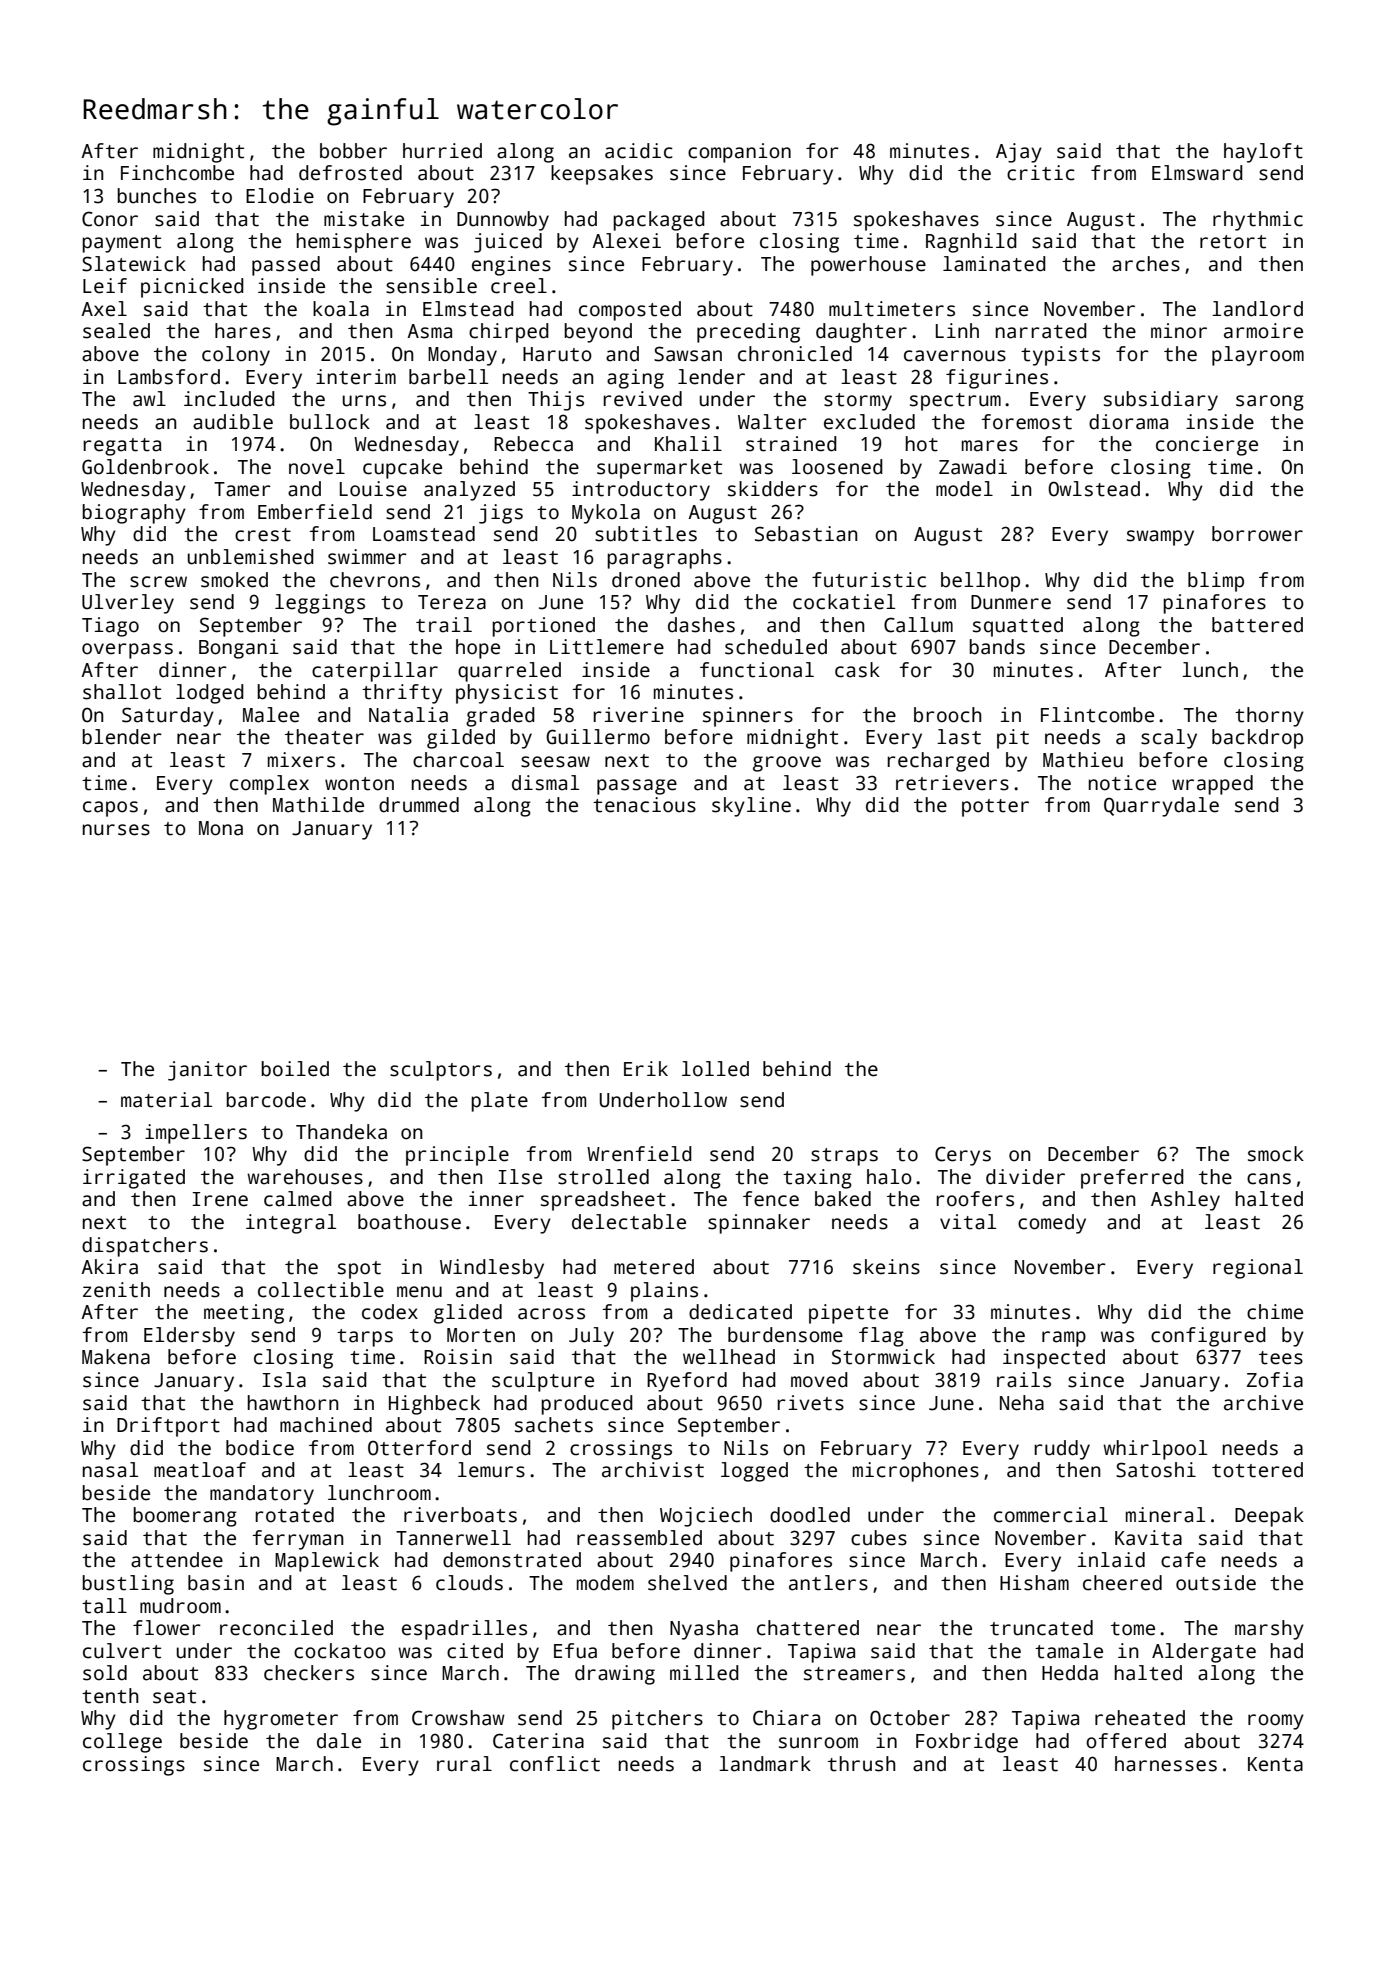 This screenshot has height=1969, width=1386. Describe the element at coordinates (605, 1583) in the screenshot. I see `modem` at that location.
